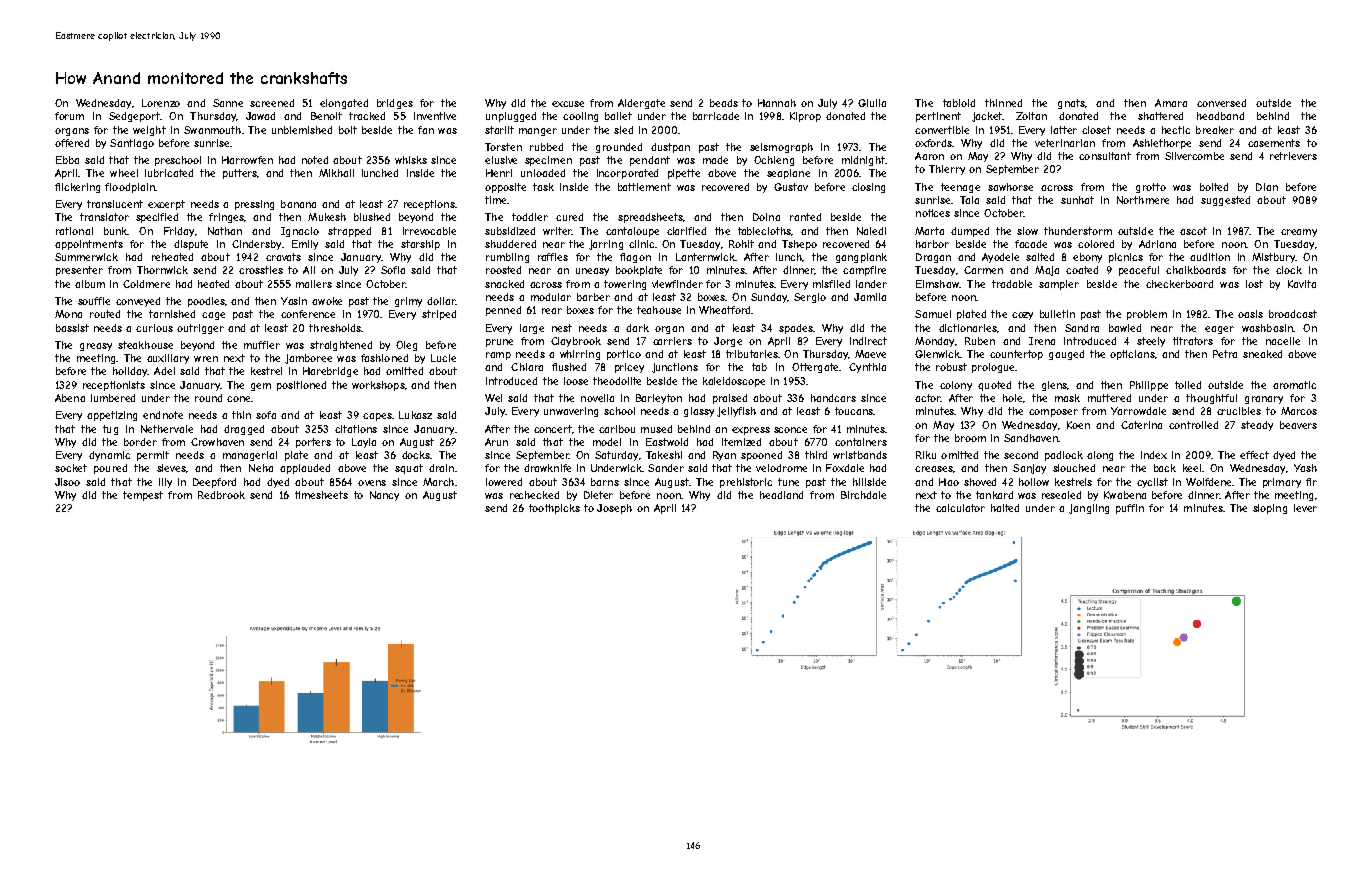 The height and width of the screenshot is (887, 1372). I want to click on tempest, so click(143, 496).
